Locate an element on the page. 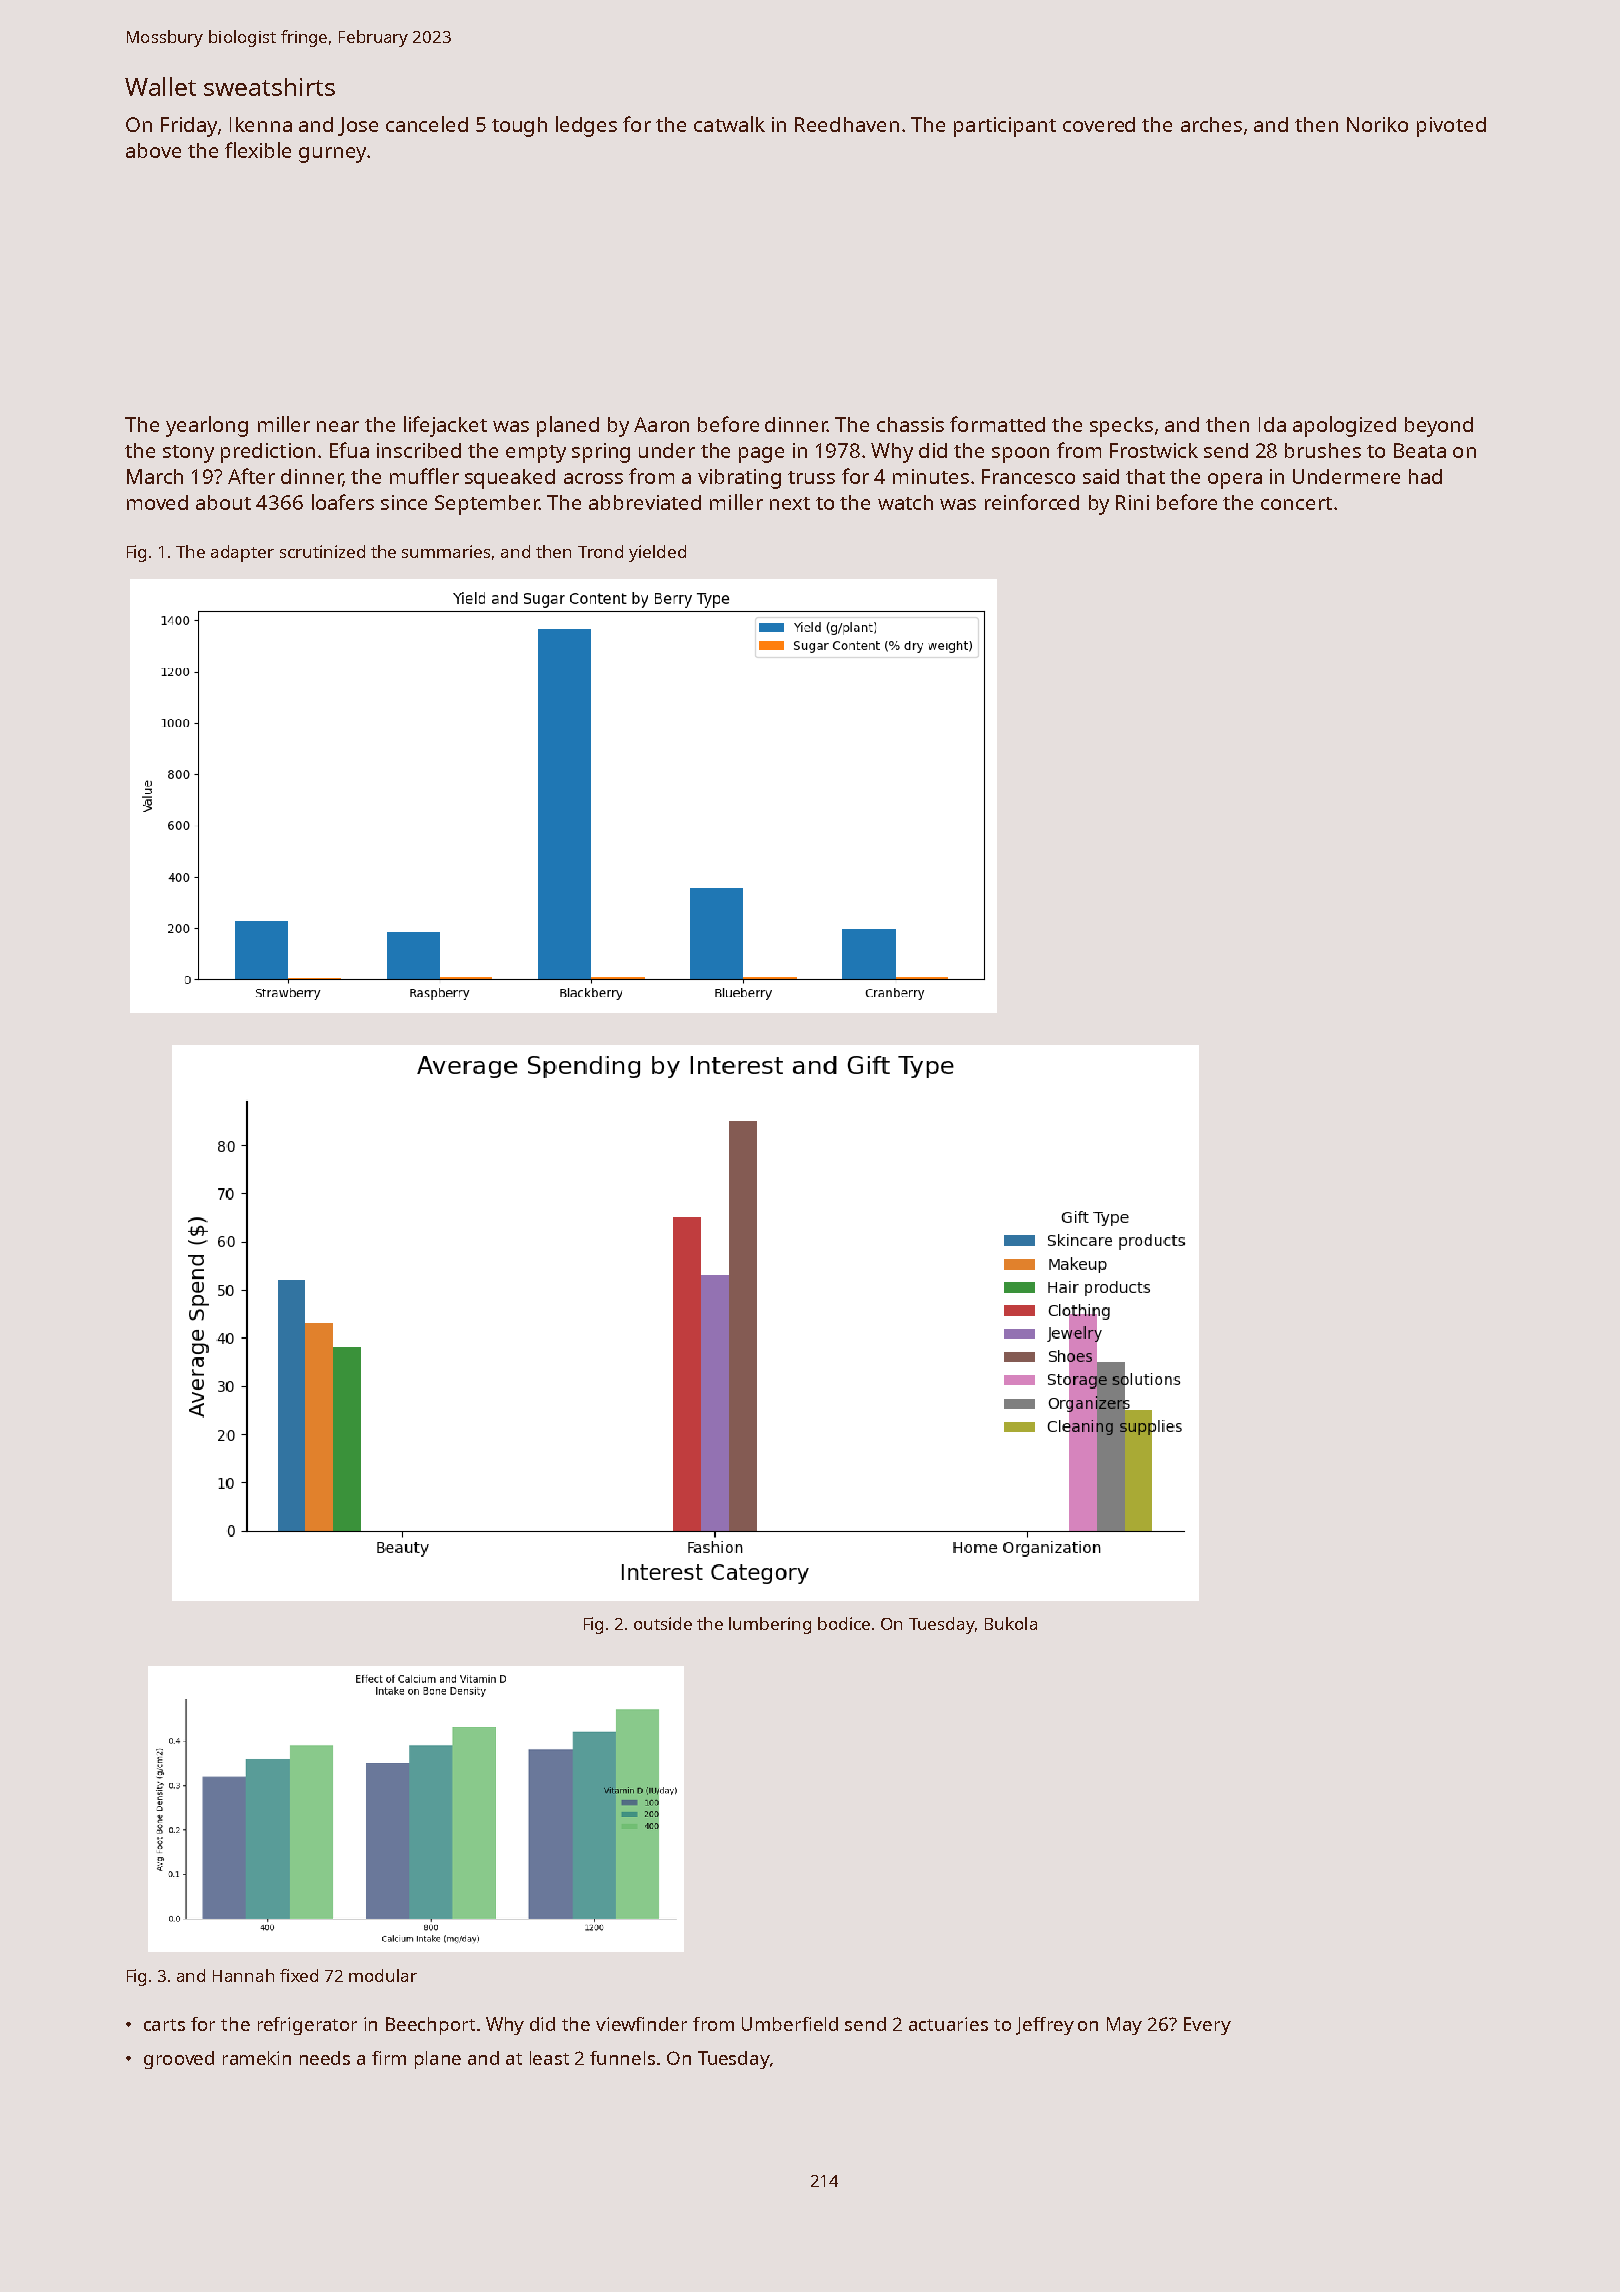 This image has width=1620, height=2292. Bukola is located at coordinates (1011, 1623).
